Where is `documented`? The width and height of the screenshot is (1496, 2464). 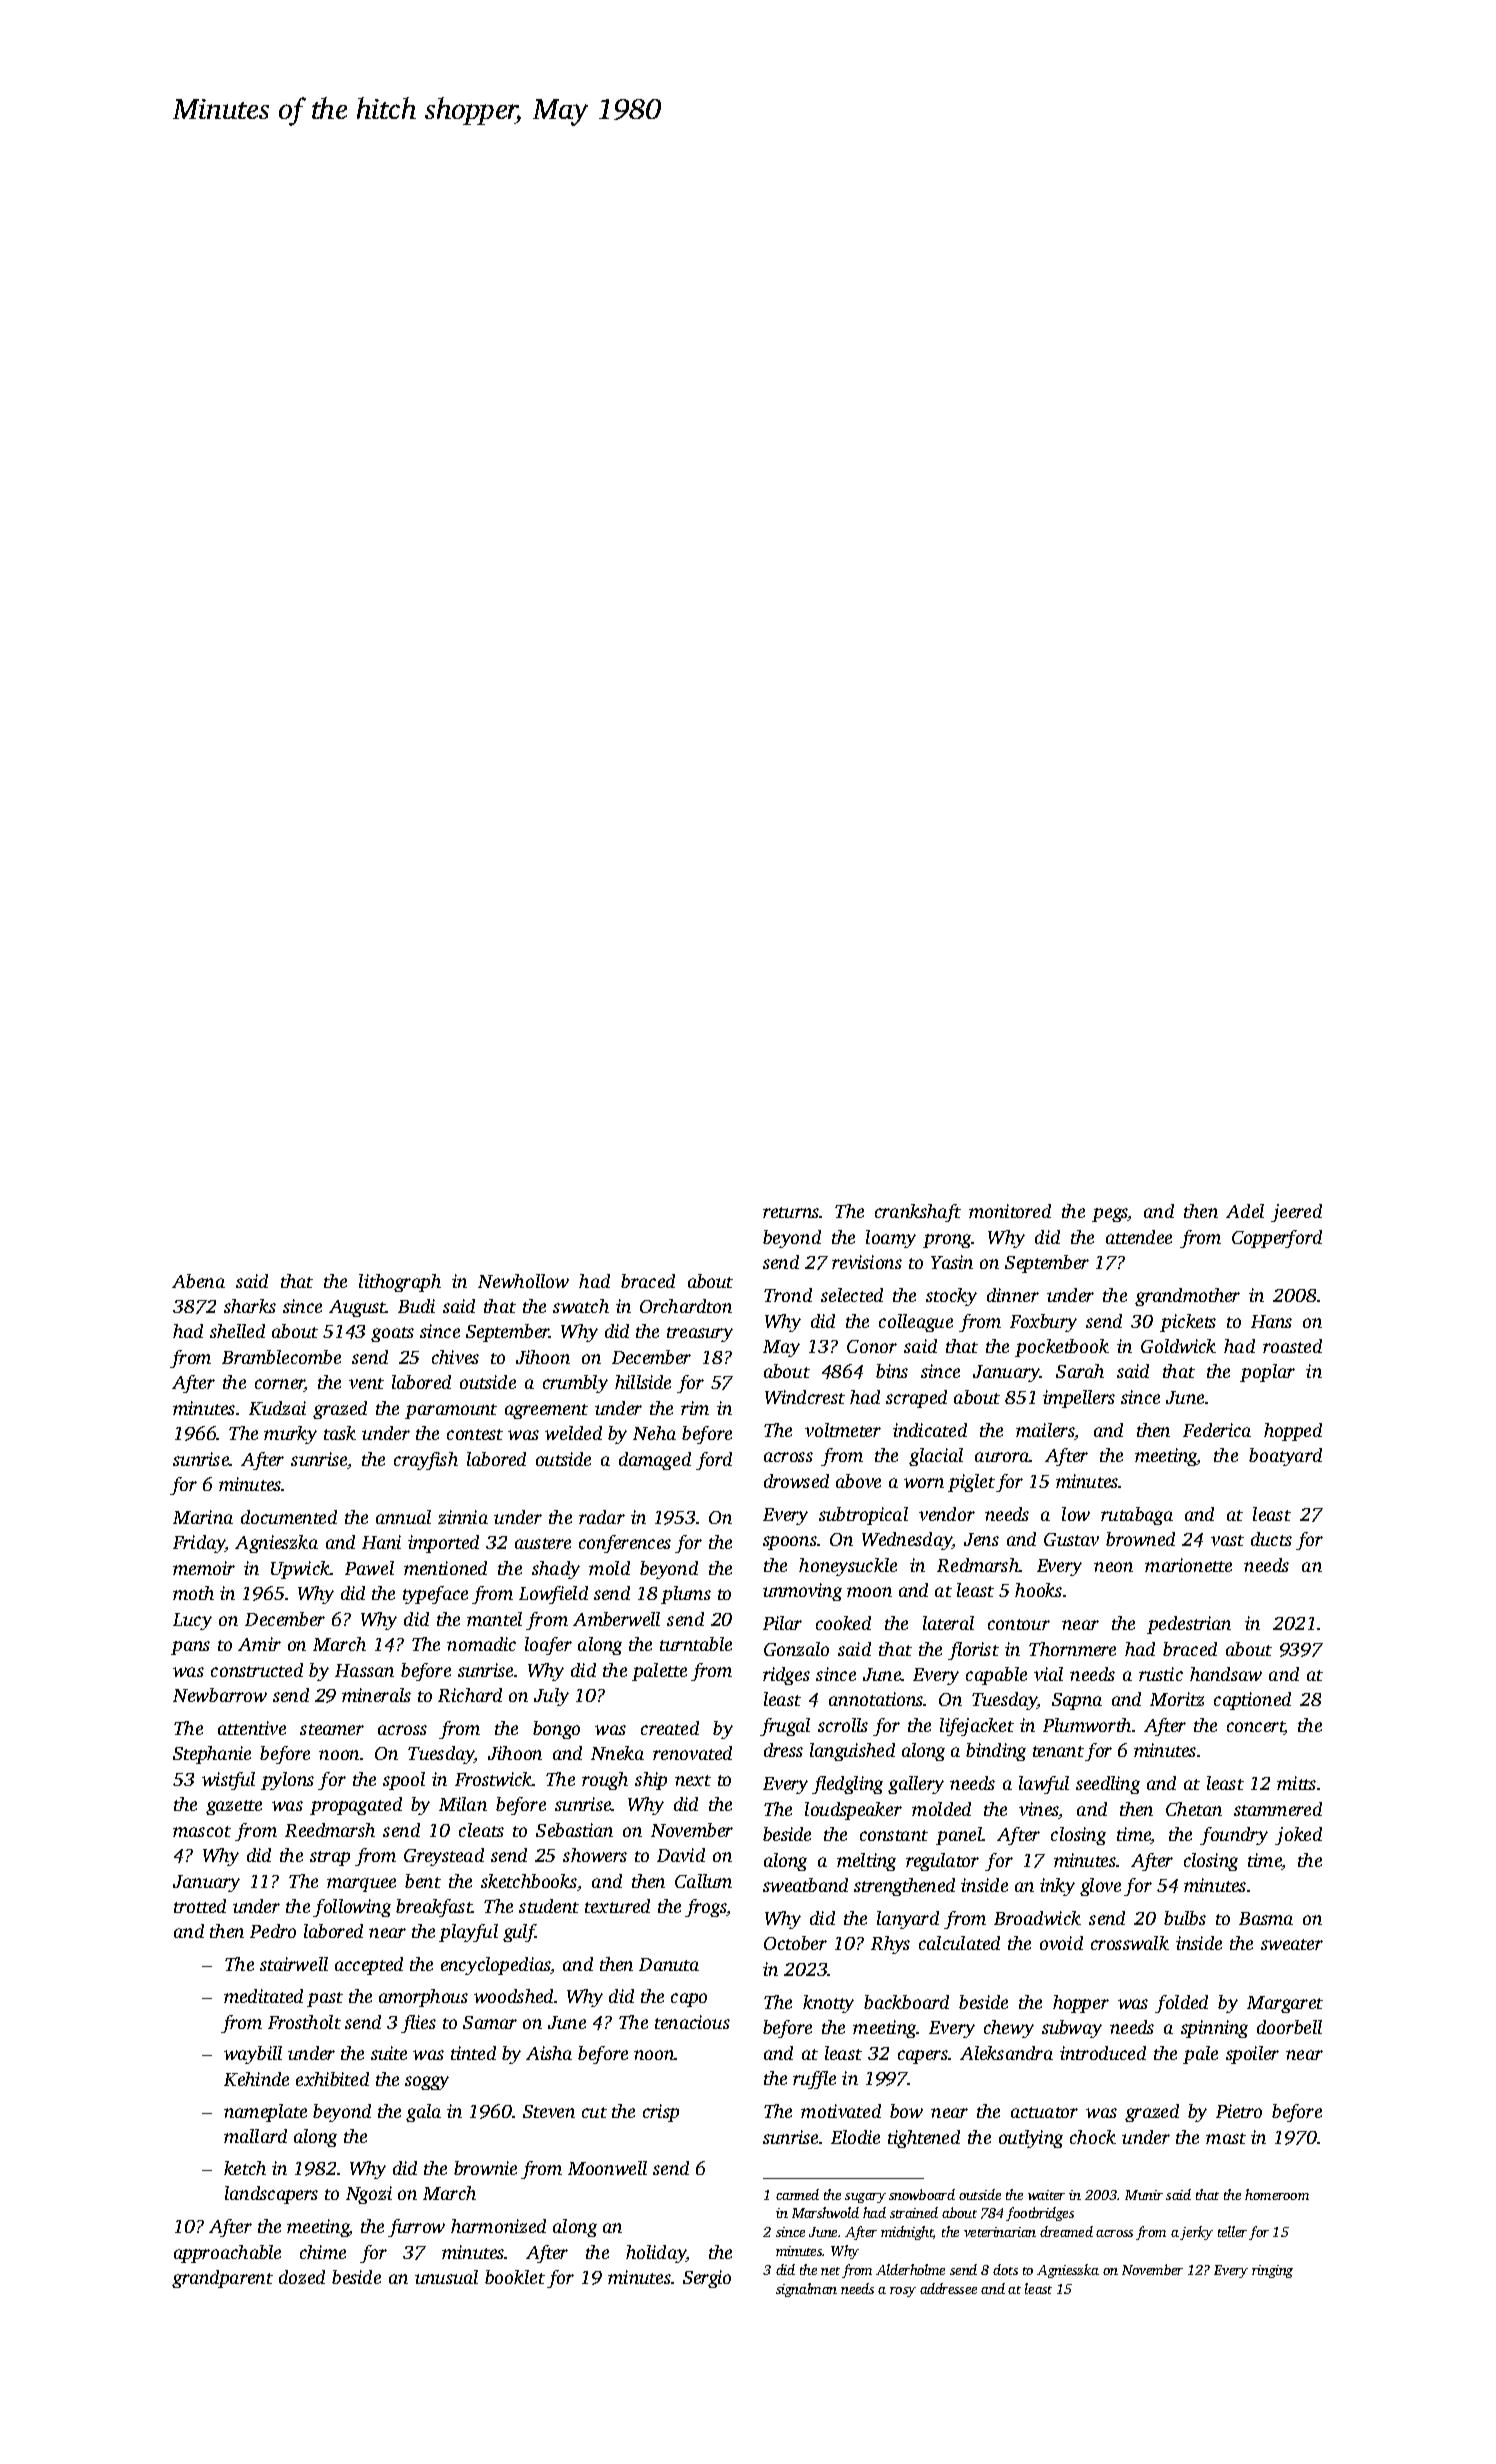 documented is located at coordinates (289, 1517).
